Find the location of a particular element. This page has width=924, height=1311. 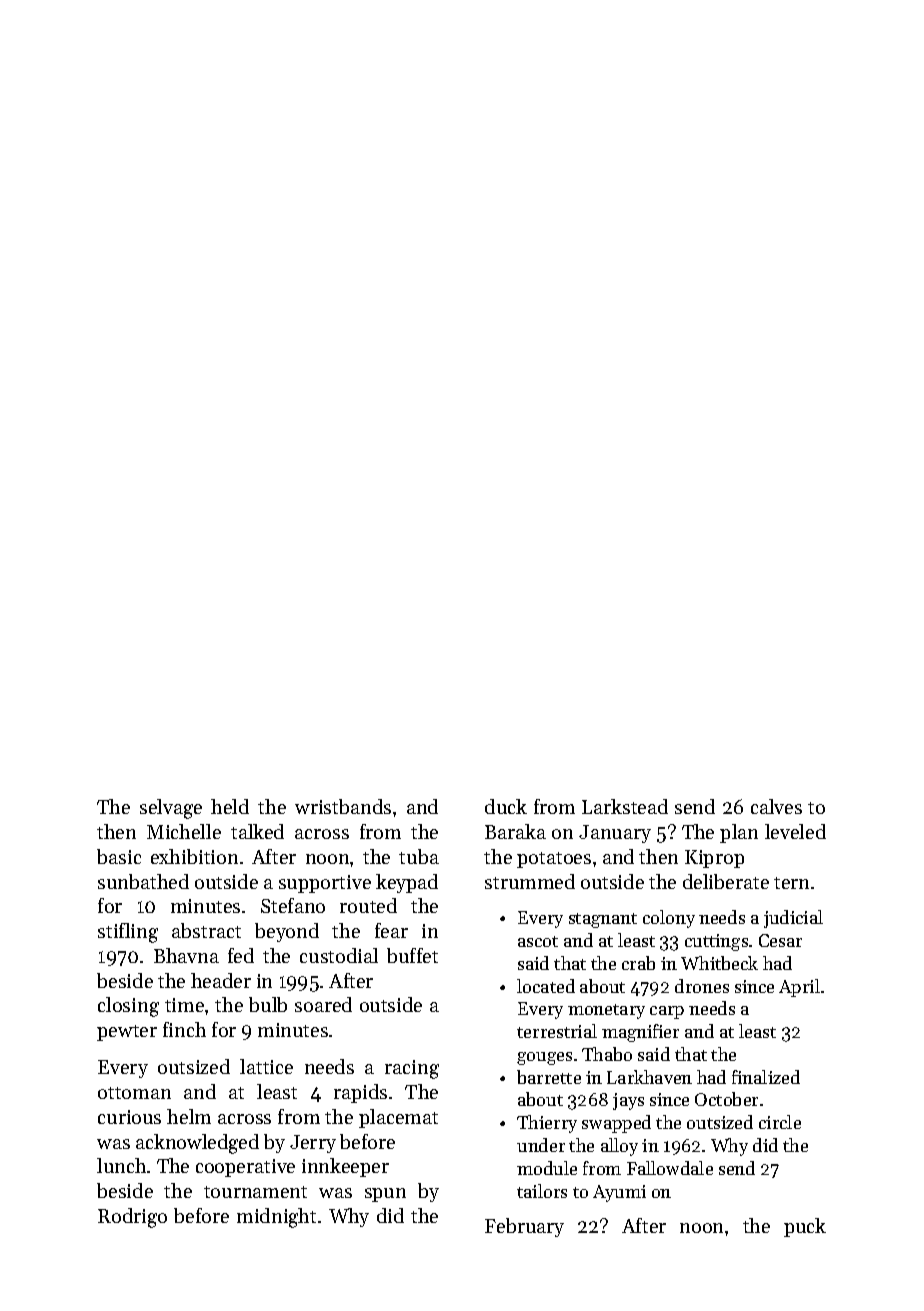

October is located at coordinates (726, 1099).
